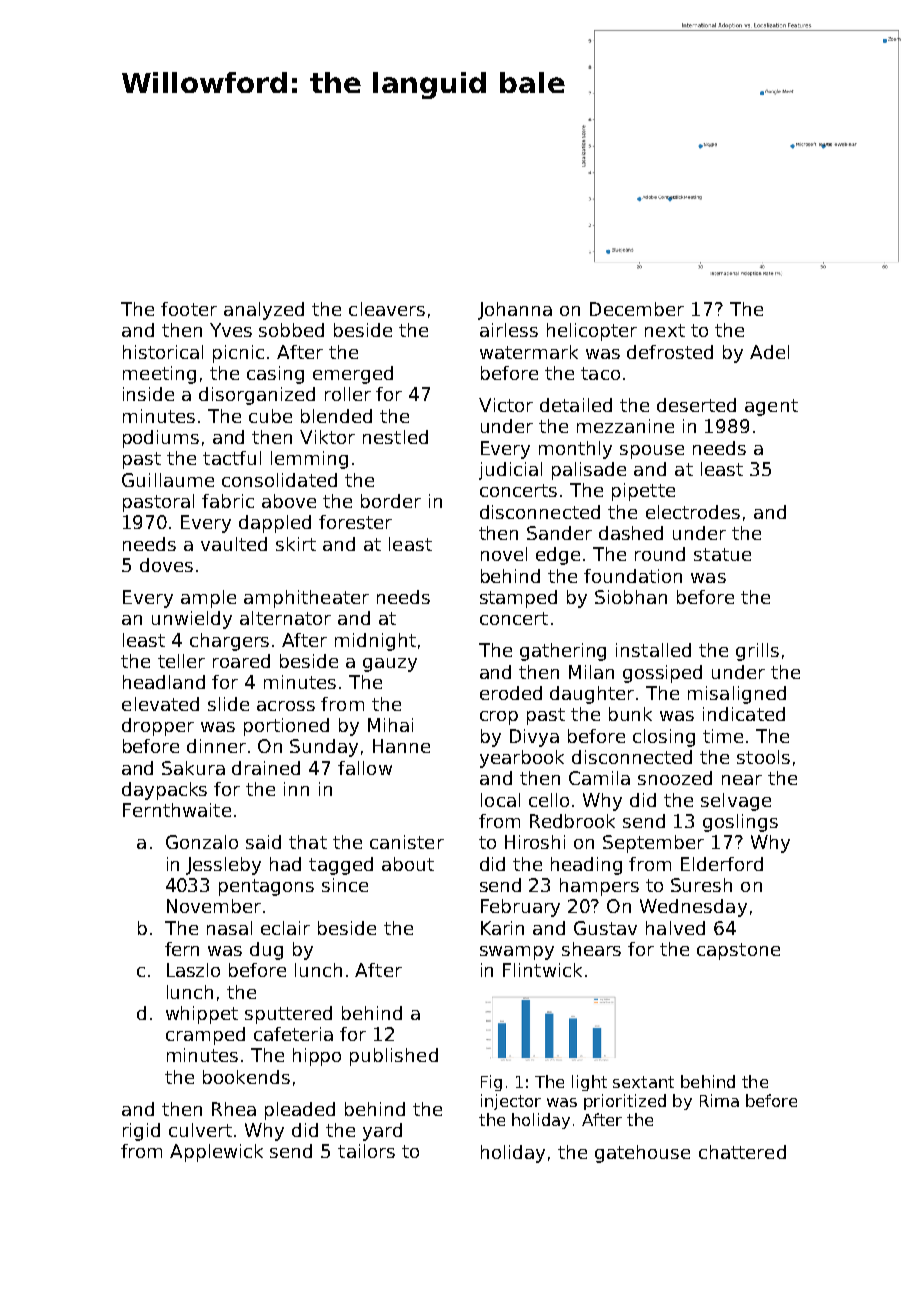 This screenshot has width=924, height=1314. What do you see at coordinates (769, 352) in the screenshot?
I see `Adel` at bounding box center [769, 352].
